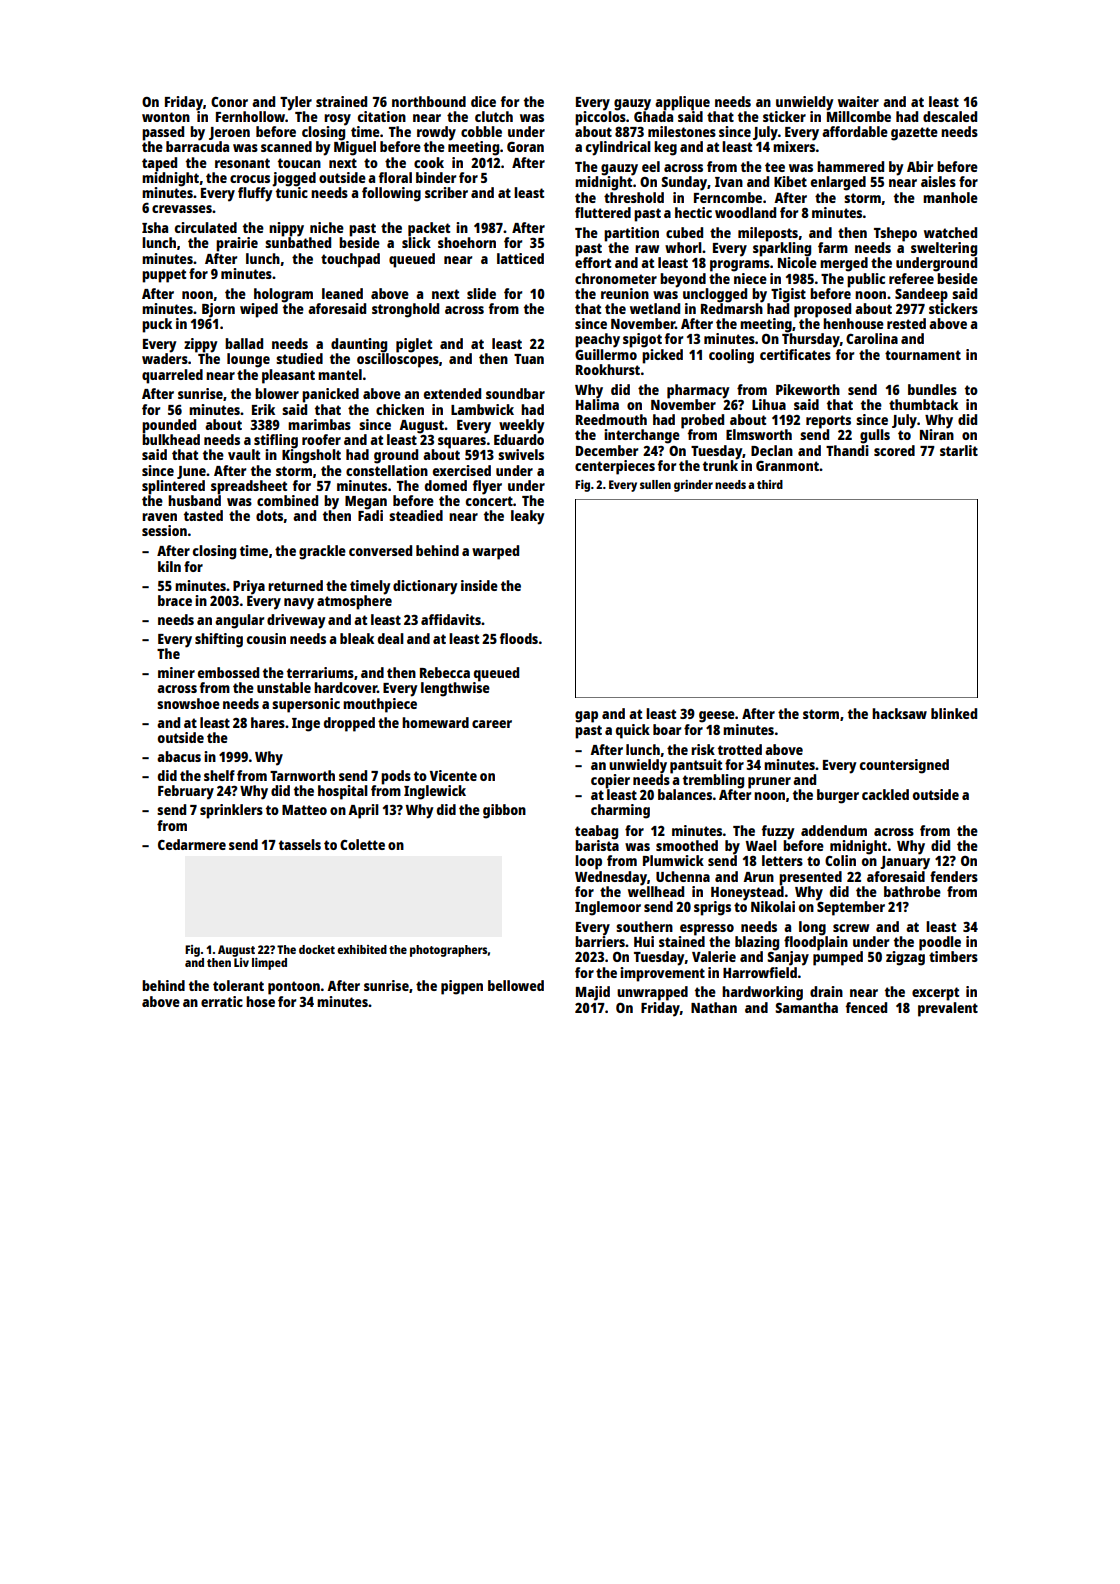 This image has height=1584, width=1120. I want to click on pigpen, so click(462, 987).
